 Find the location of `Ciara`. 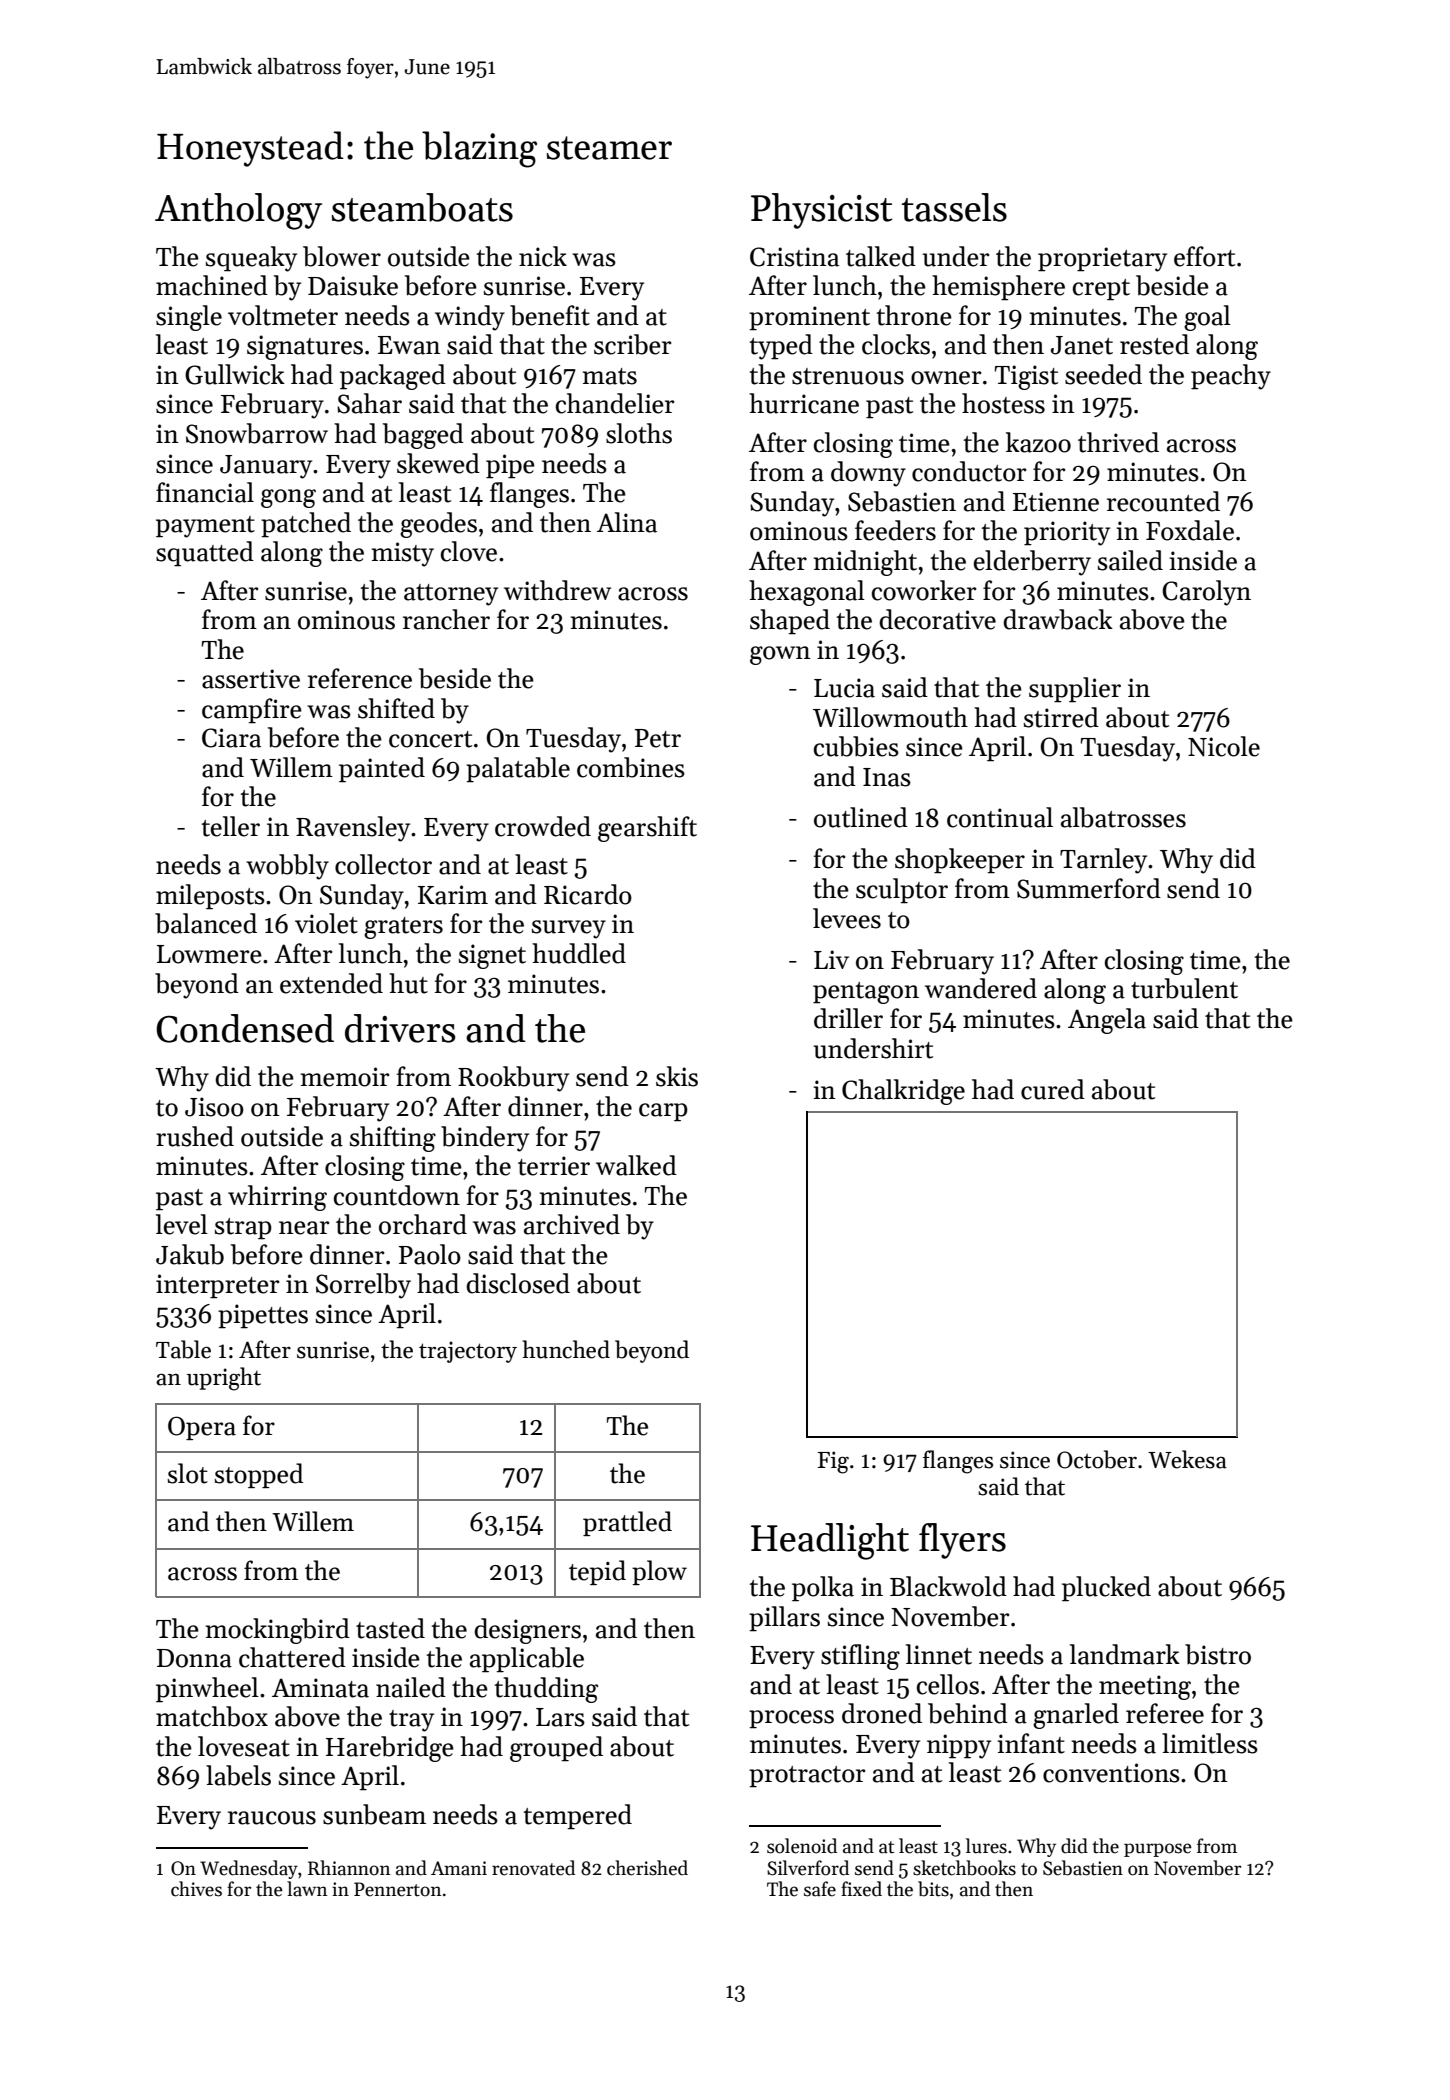

Ciara is located at coordinates (231, 738).
